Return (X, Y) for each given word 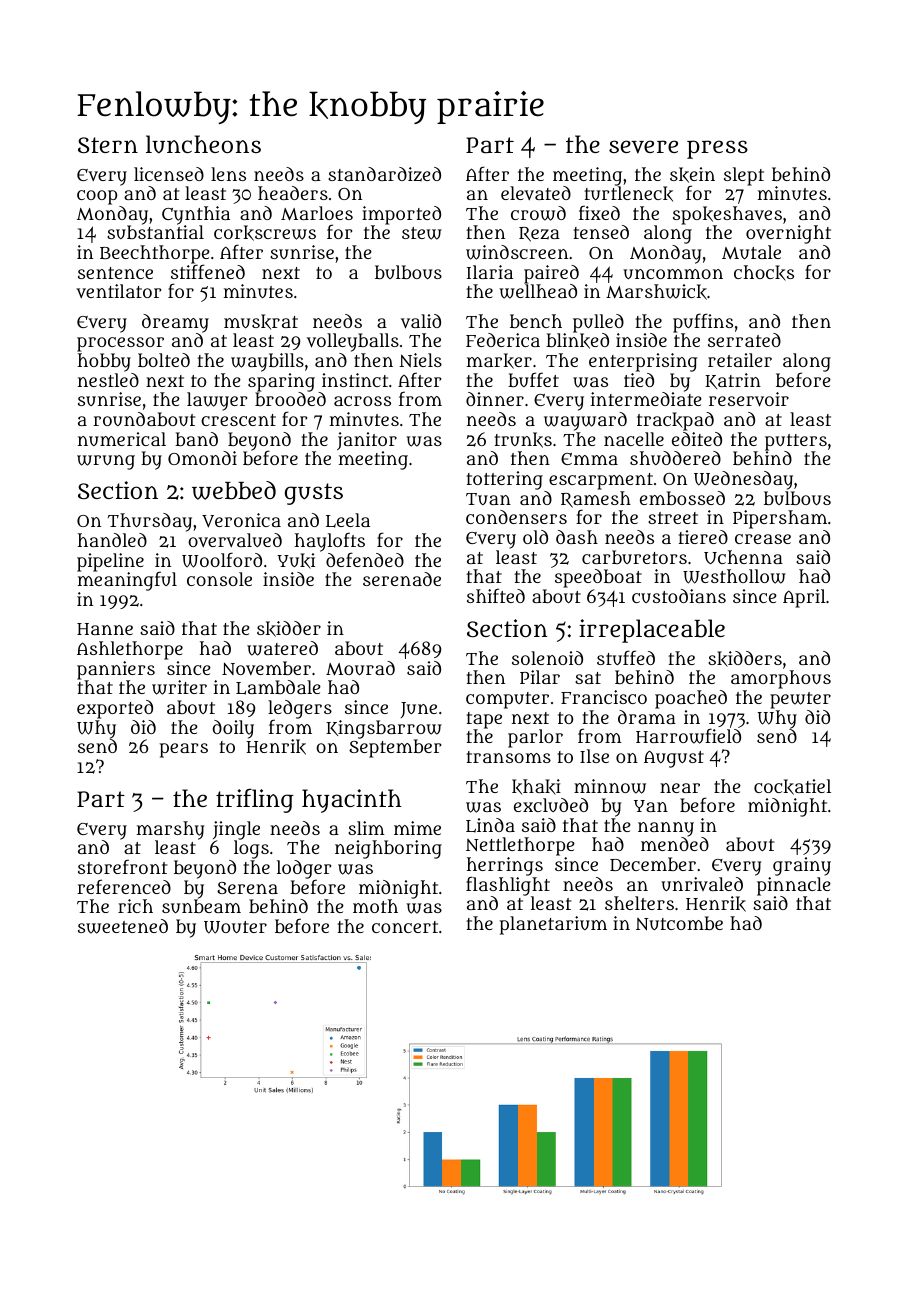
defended (365, 559)
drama (647, 717)
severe (643, 147)
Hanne (105, 629)
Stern (108, 145)
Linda (490, 825)
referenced (124, 886)
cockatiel (792, 787)
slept (744, 176)
